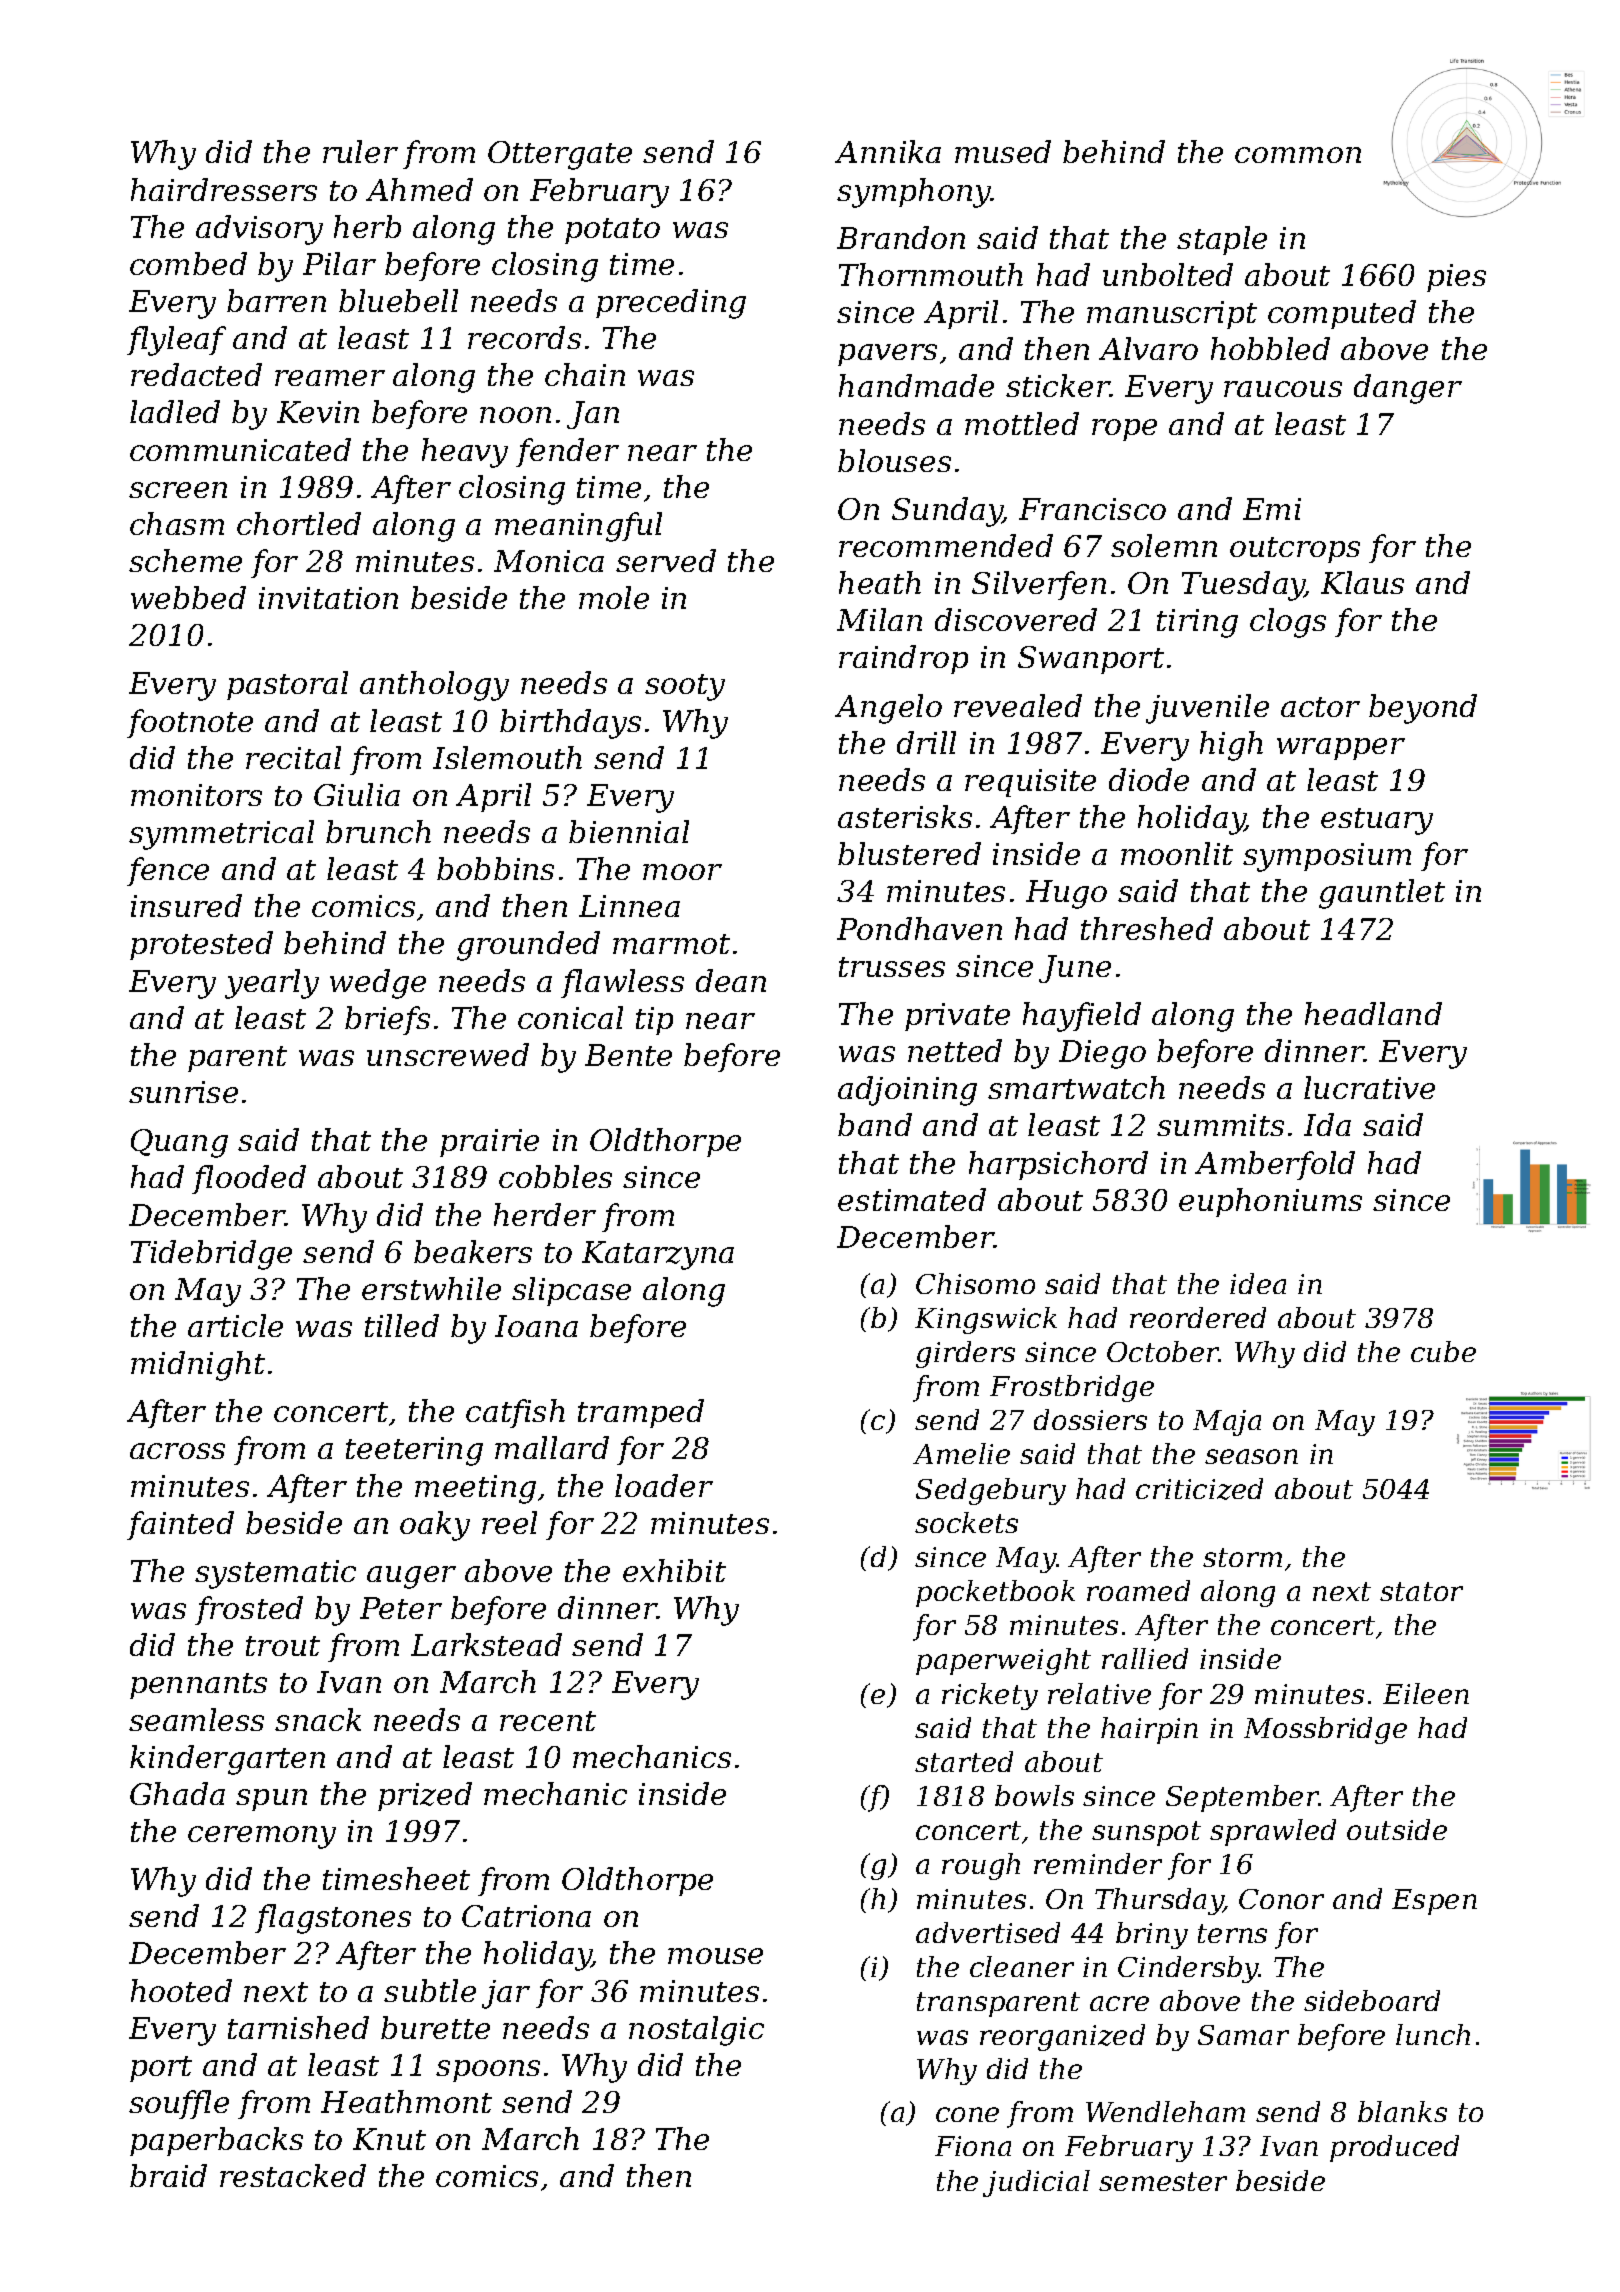  Describe the element at coordinates (1275, 1165) in the image. I see `Amberfold` at that location.
